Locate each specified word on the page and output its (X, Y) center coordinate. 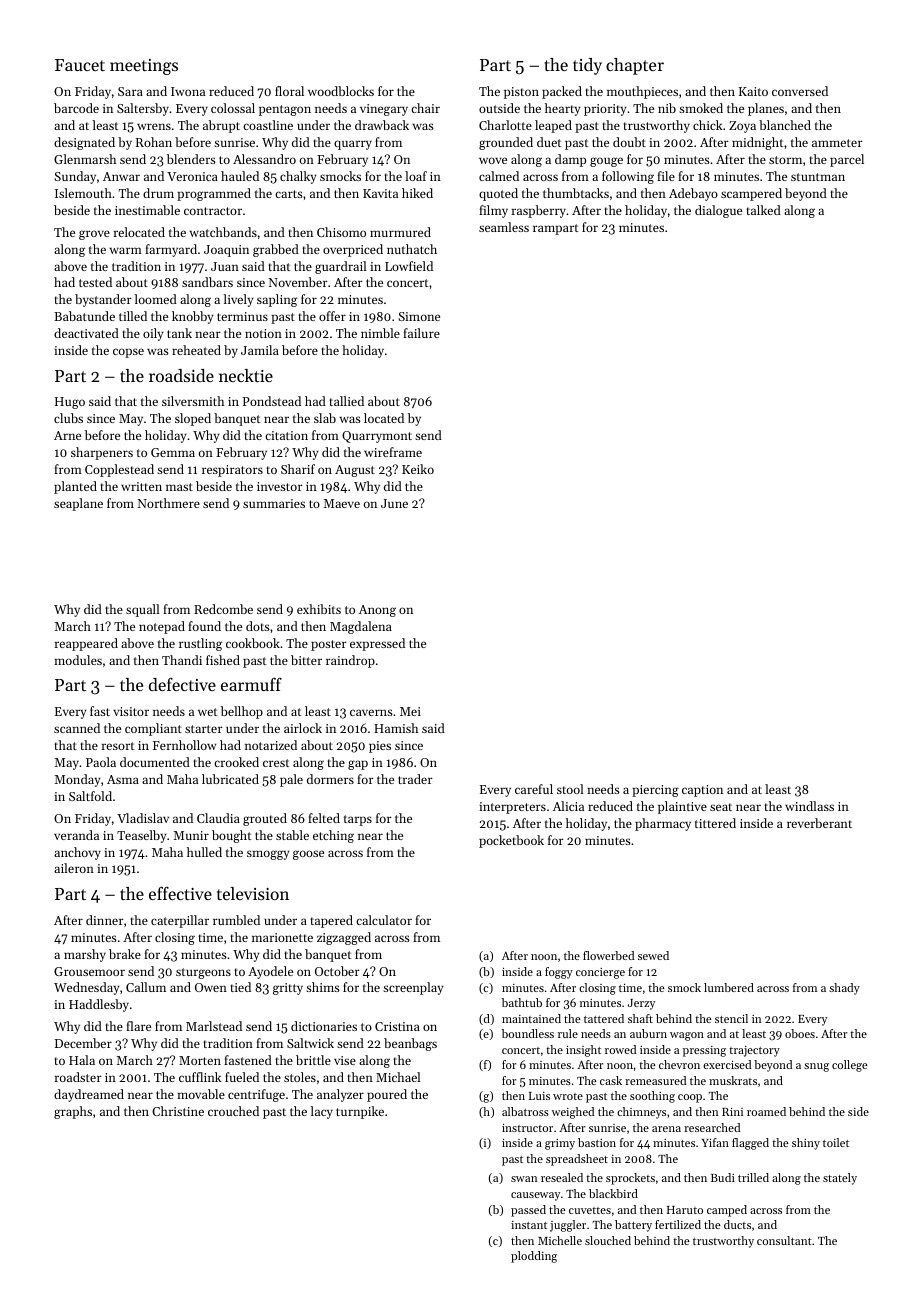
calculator (384, 920)
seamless (504, 227)
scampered (751, 194)
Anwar (121, 176)
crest (276, 763)
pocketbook (511, 841)
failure (421, 333)
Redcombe (223, 609)
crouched (233, 1111)
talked (763, 210)
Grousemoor (89, 971)
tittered (715, 823)
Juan (225, 266)
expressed (377, 644)
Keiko (418, 469)
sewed (653, 955)
